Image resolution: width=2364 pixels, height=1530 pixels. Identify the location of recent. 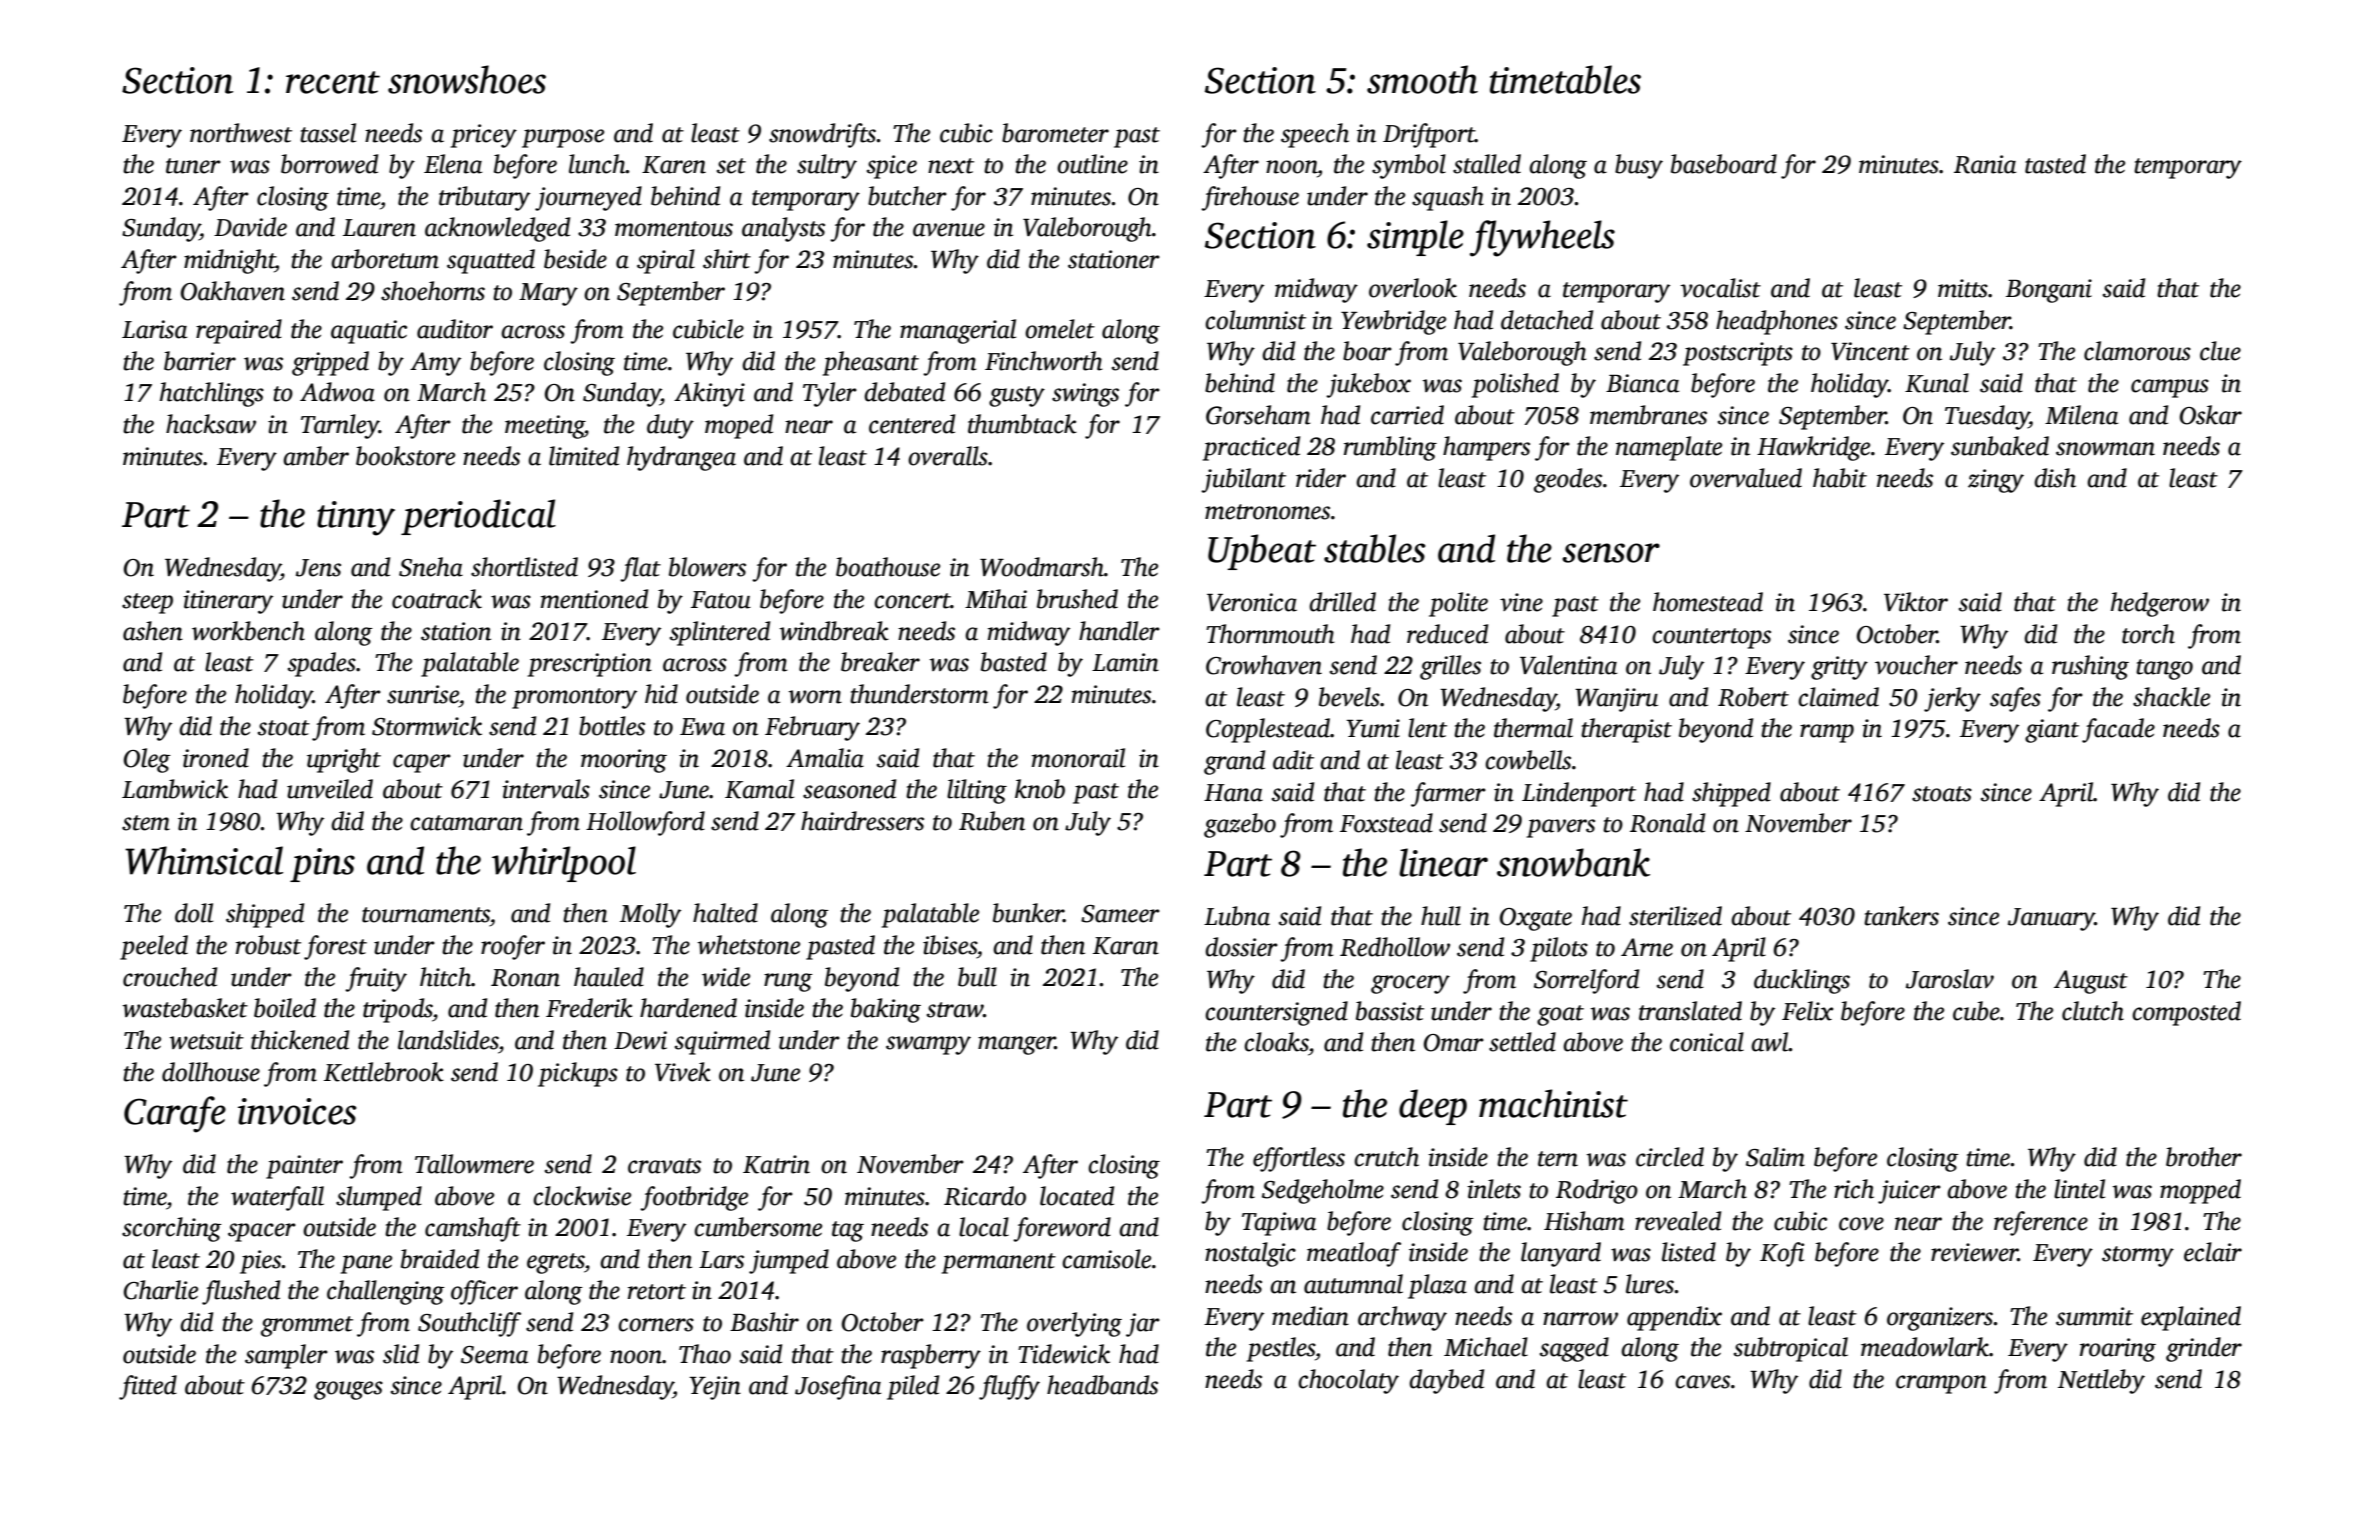
(333, 82).
